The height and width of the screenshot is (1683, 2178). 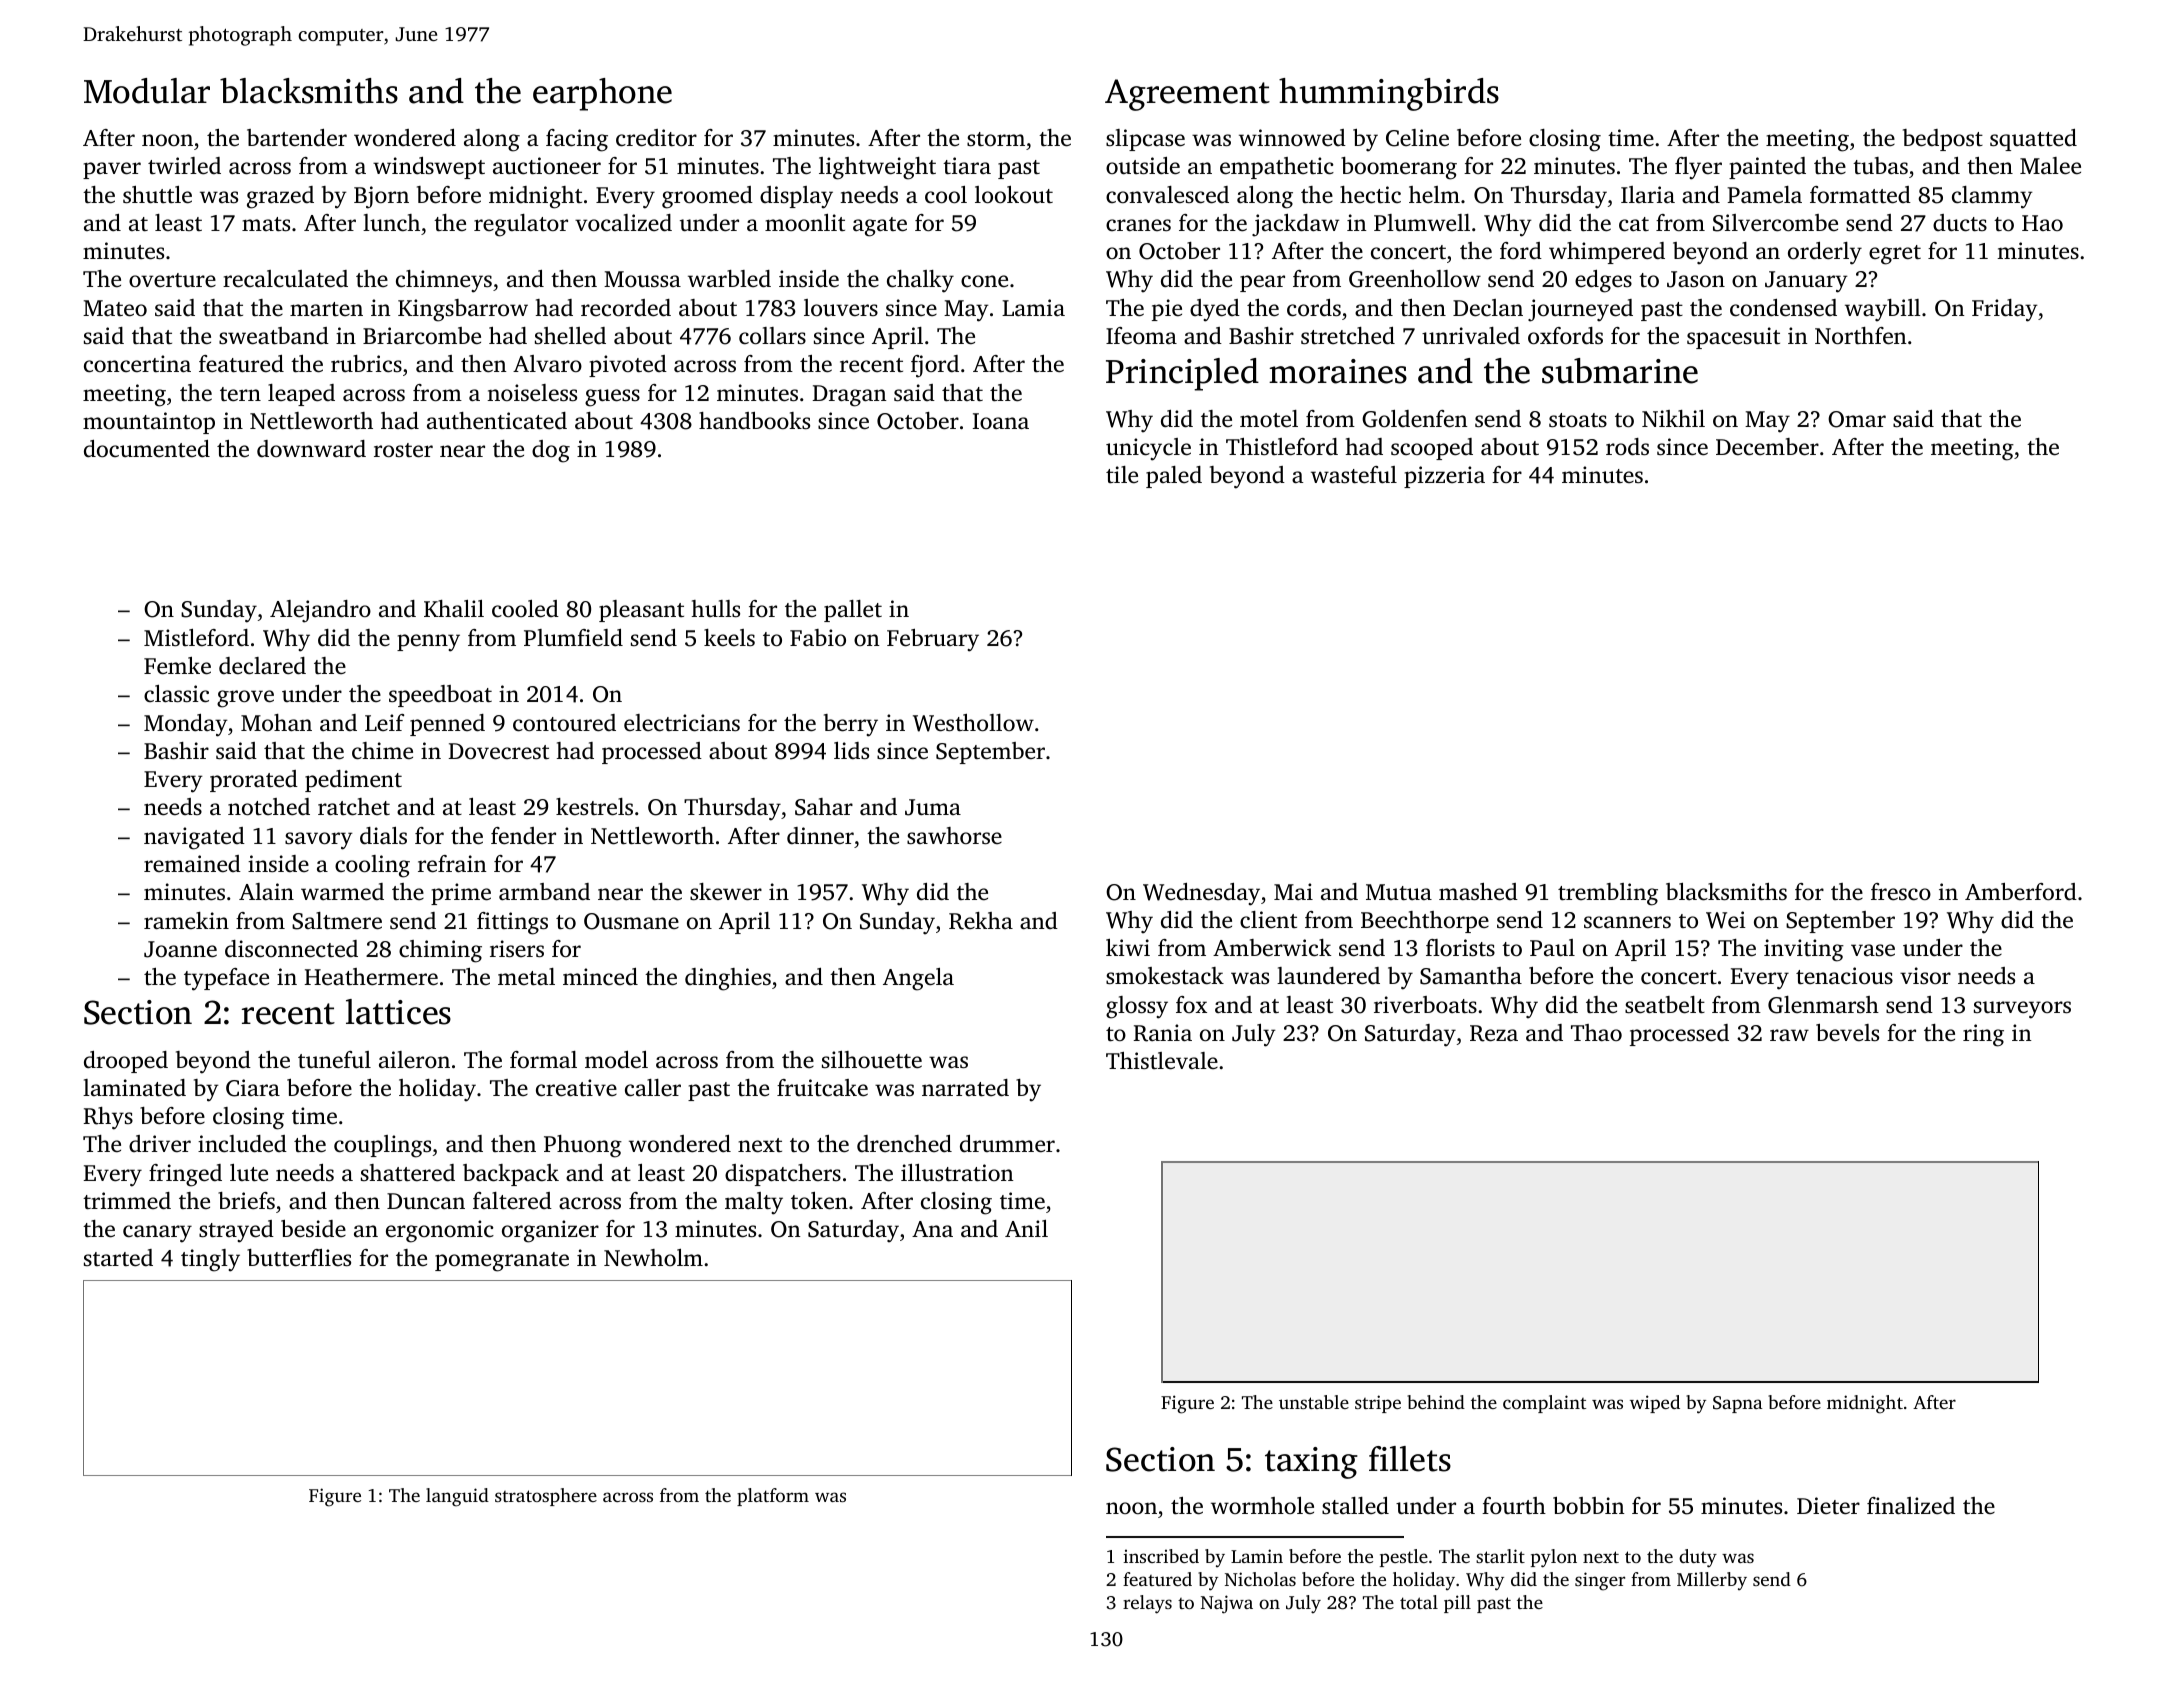 What do you see at coordinates (1457, 1604) in the screenshot?
I see `pill` at bounding box center [1457, 1604].
